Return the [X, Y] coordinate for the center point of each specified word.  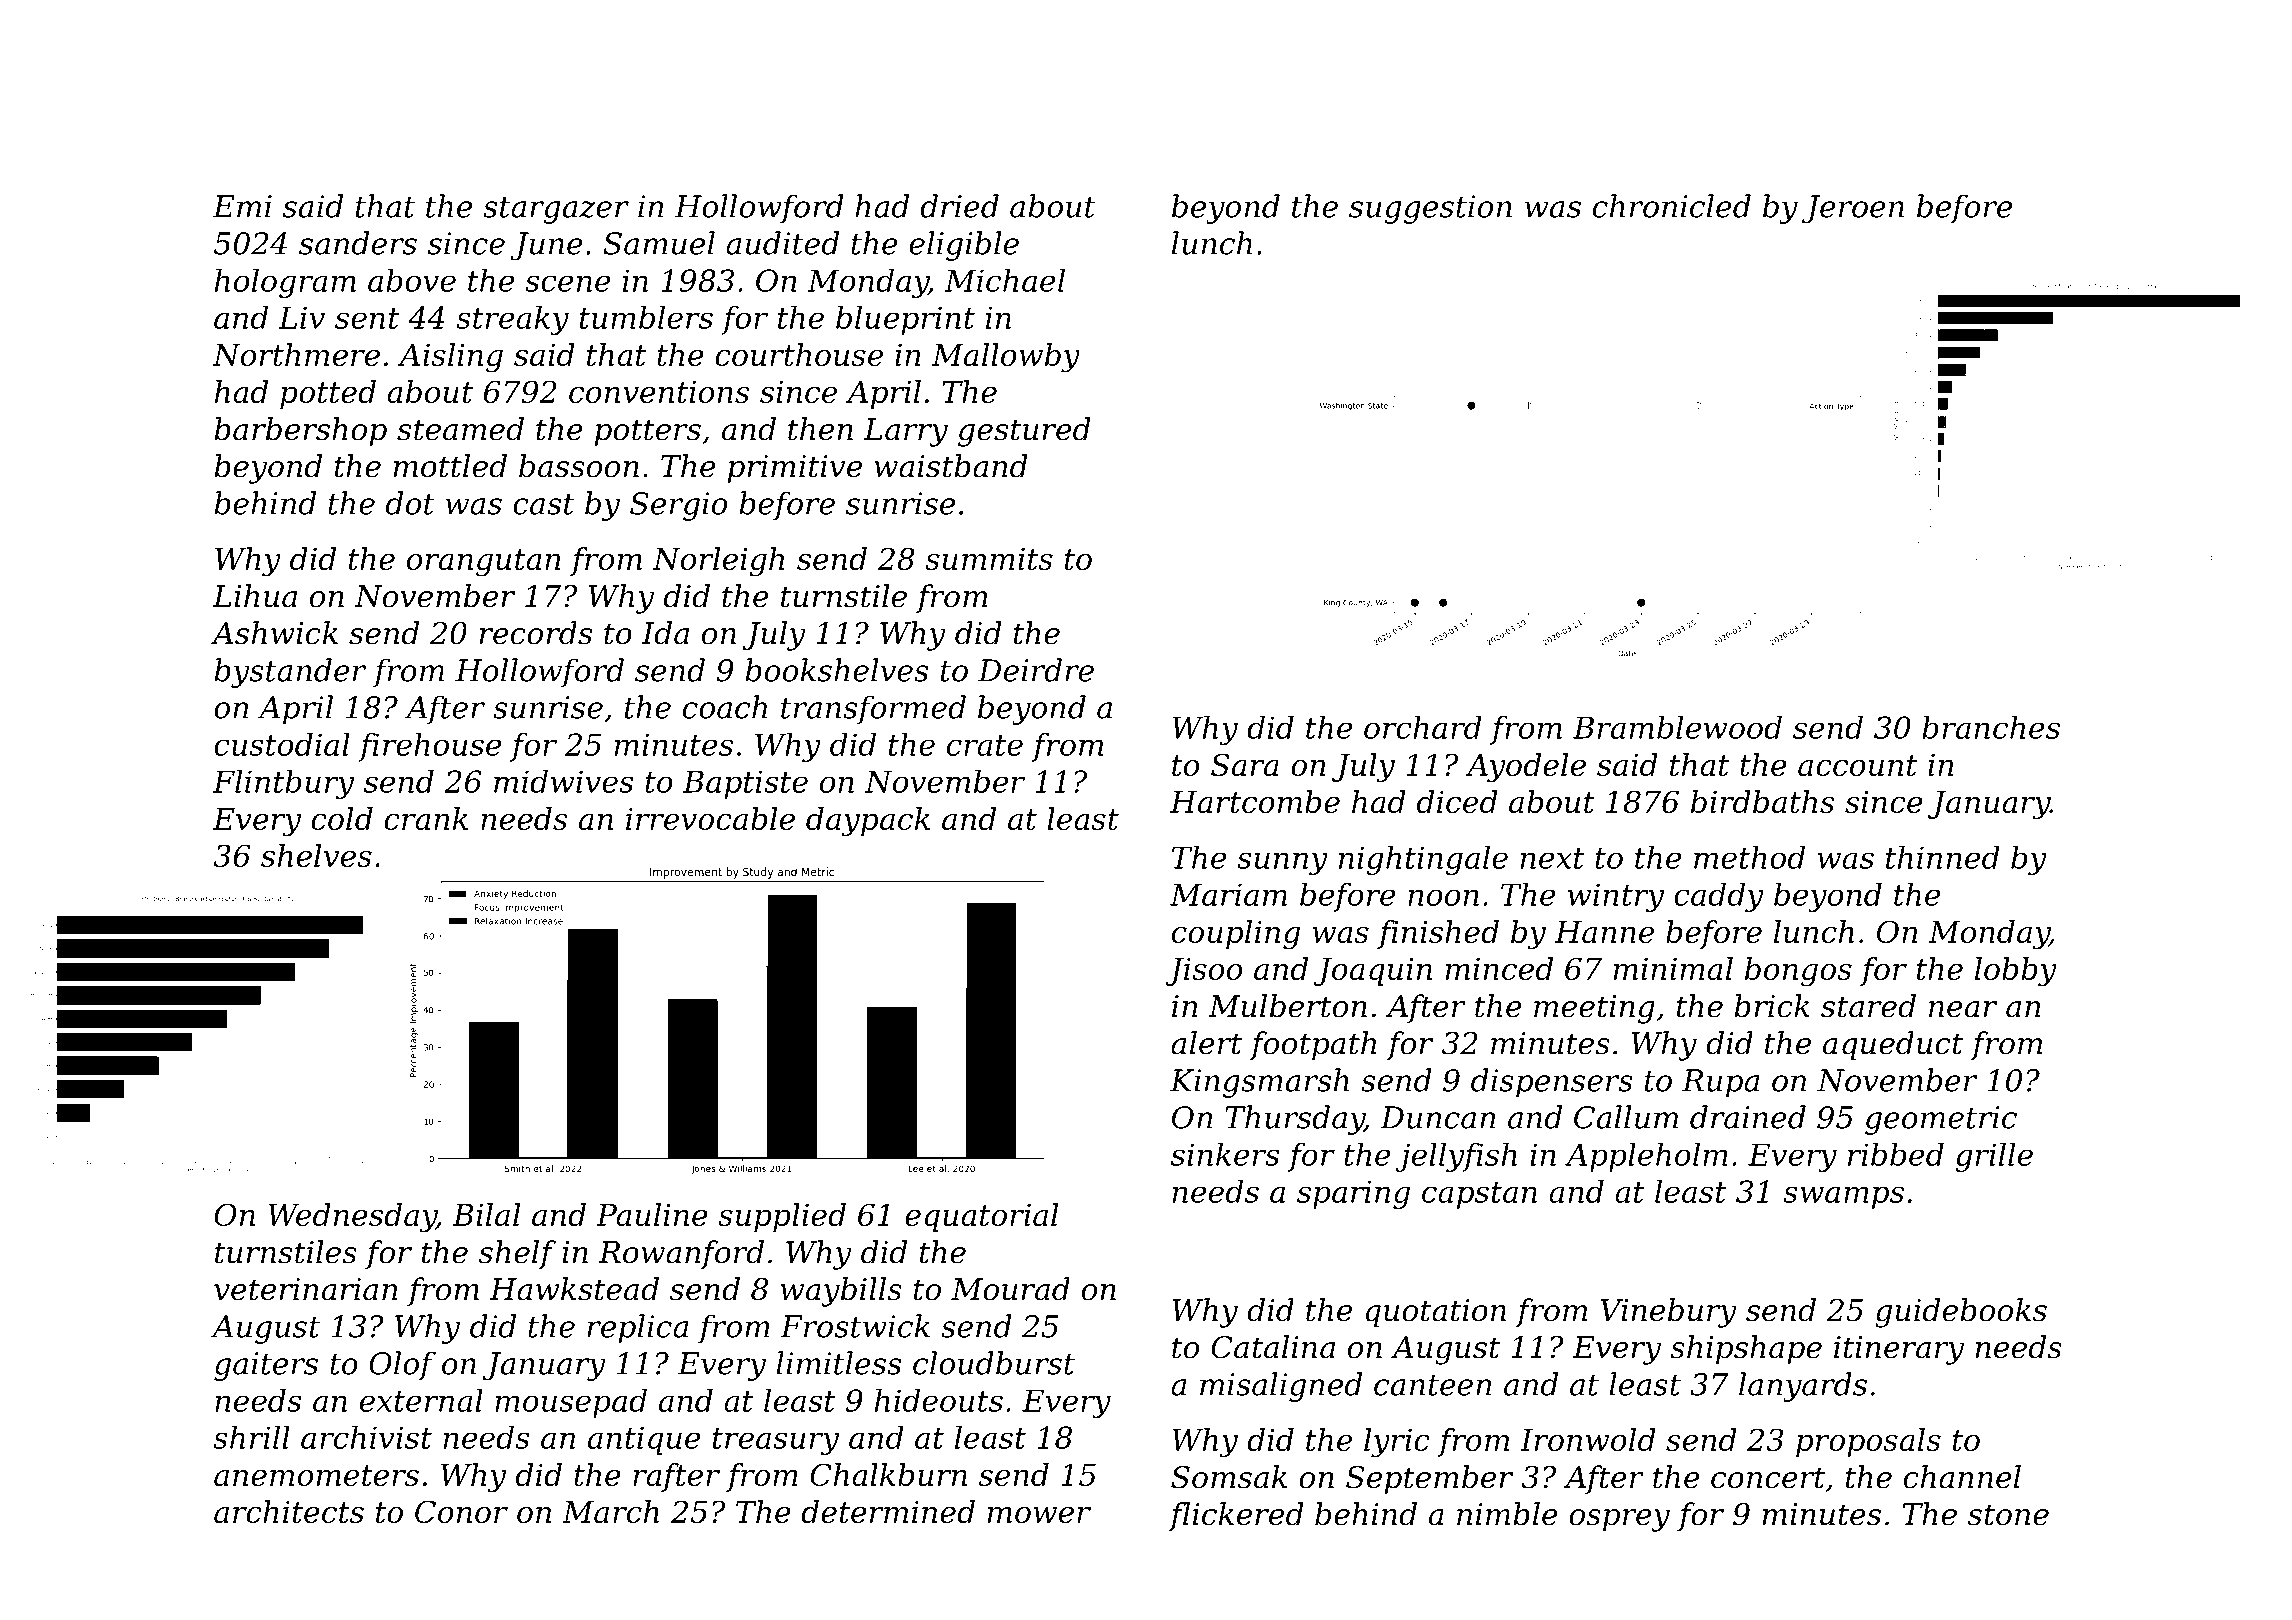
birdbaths [1763, 801]
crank [426, 818]
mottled [450, 466]
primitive [794, 469]
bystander [290, 673]
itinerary [1899, 1350]
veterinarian [306, 1289]
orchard [1423, 727]
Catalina [1273, 1347]
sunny [1282, 863]
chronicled [1672, 206]
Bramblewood [1677, 727]
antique [644, 1440]
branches [1991, 727]
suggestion [1430, 209]
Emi [242, 206]
